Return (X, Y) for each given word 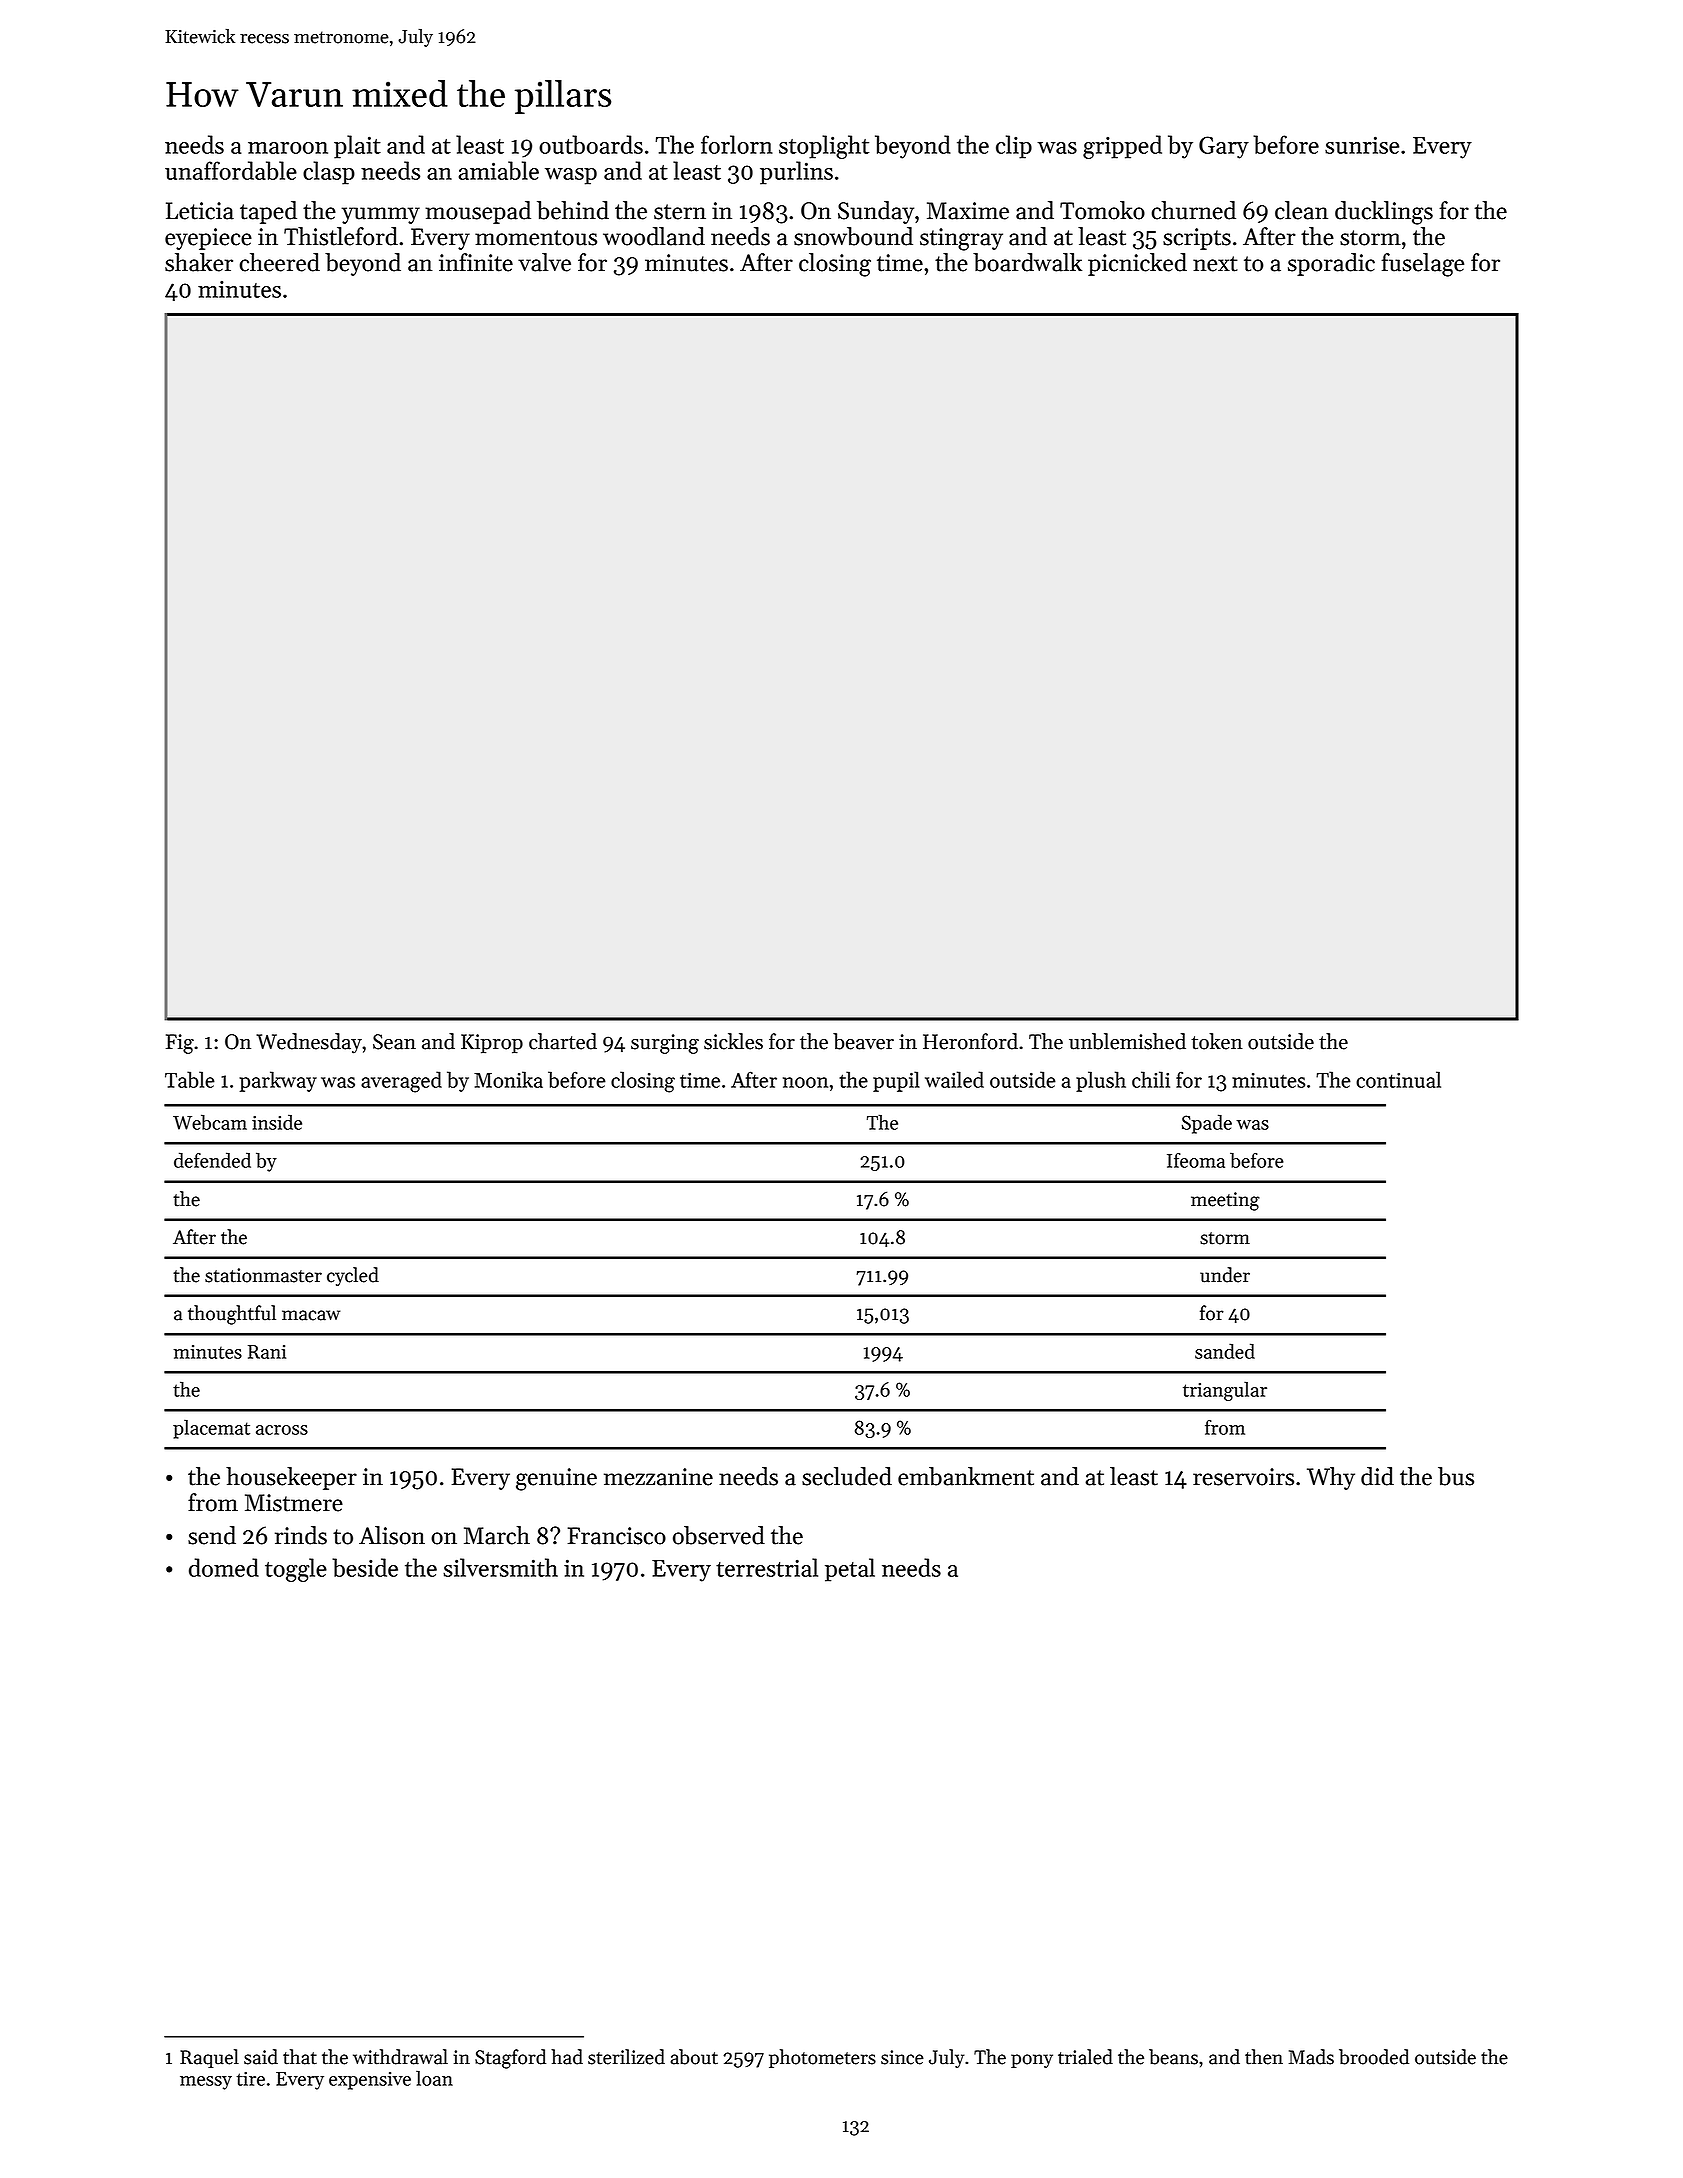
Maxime (968, 211)
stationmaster (263, 1275)
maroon (288, 148)
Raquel (209, 2058)
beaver (863, 1041)
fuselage (1422, 265)
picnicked (1137, 264)
